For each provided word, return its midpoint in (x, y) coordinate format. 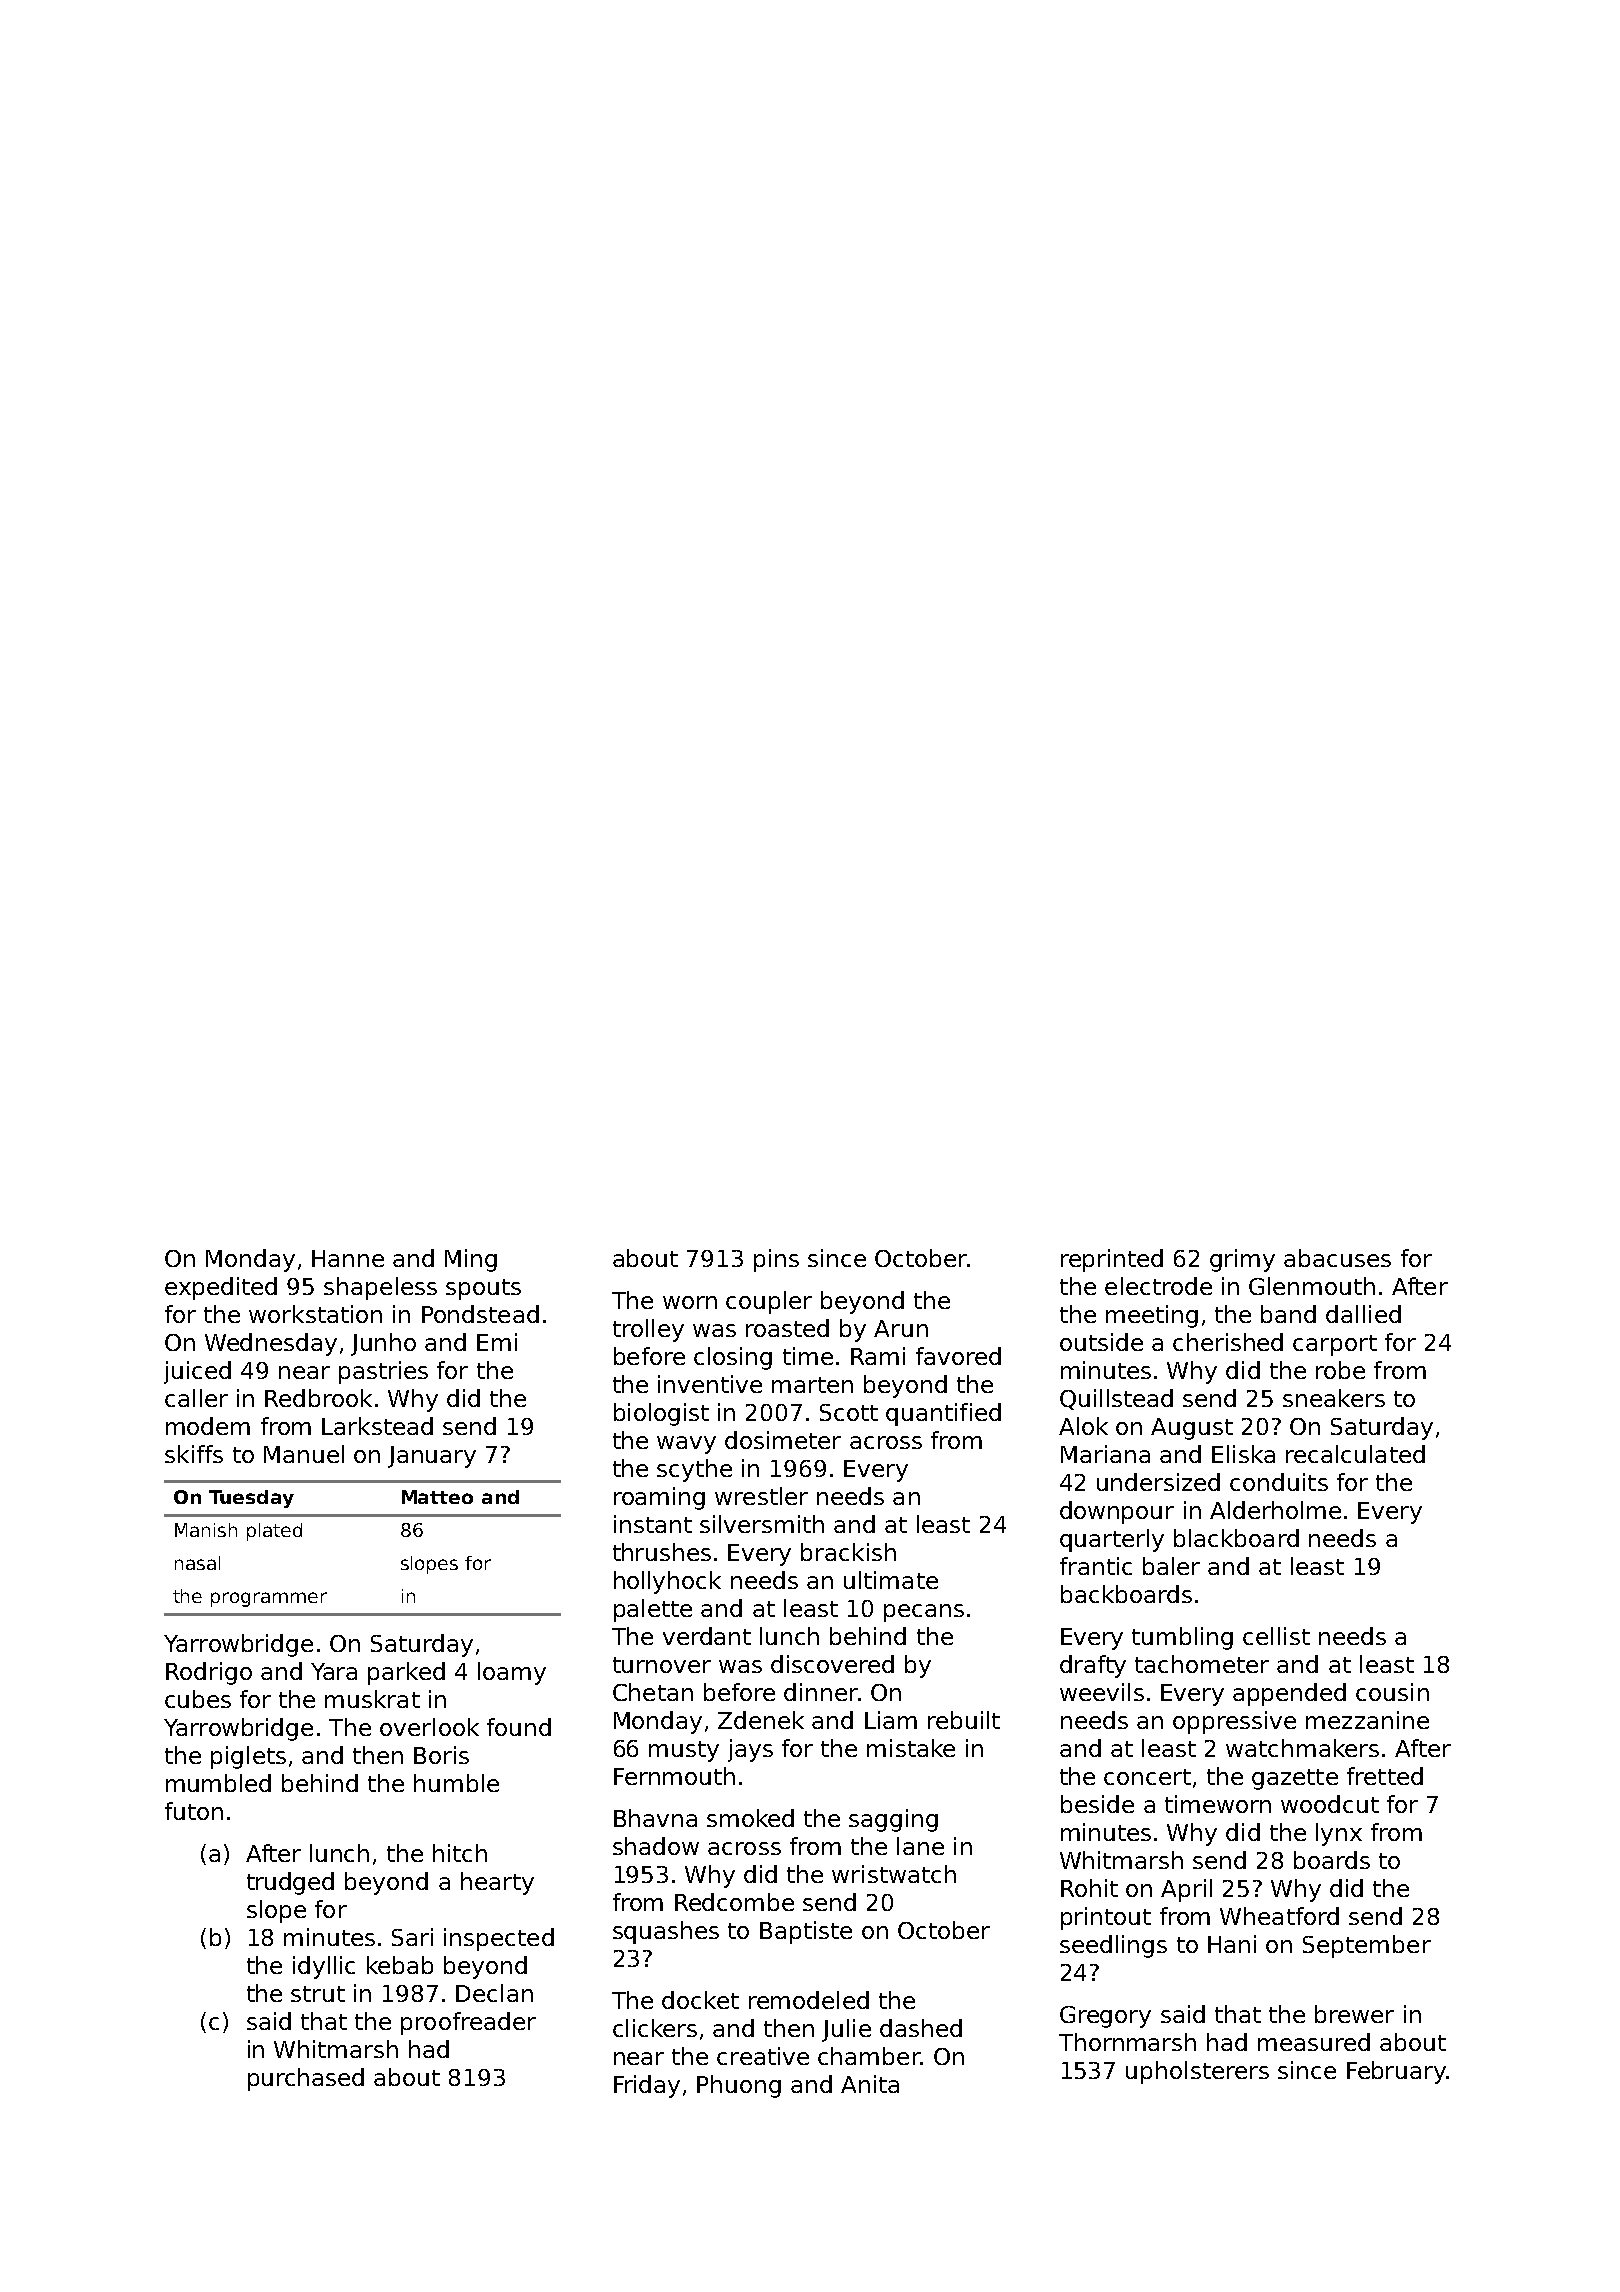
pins (776, 1260)
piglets (248, 1757)
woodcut (1330, 1804)
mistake (911, 1748)
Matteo (437, 1497)
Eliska (1243, 1454)
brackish (848, 1552)
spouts (483, 1289)
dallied (1363, 1314)
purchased (306, 2079)
